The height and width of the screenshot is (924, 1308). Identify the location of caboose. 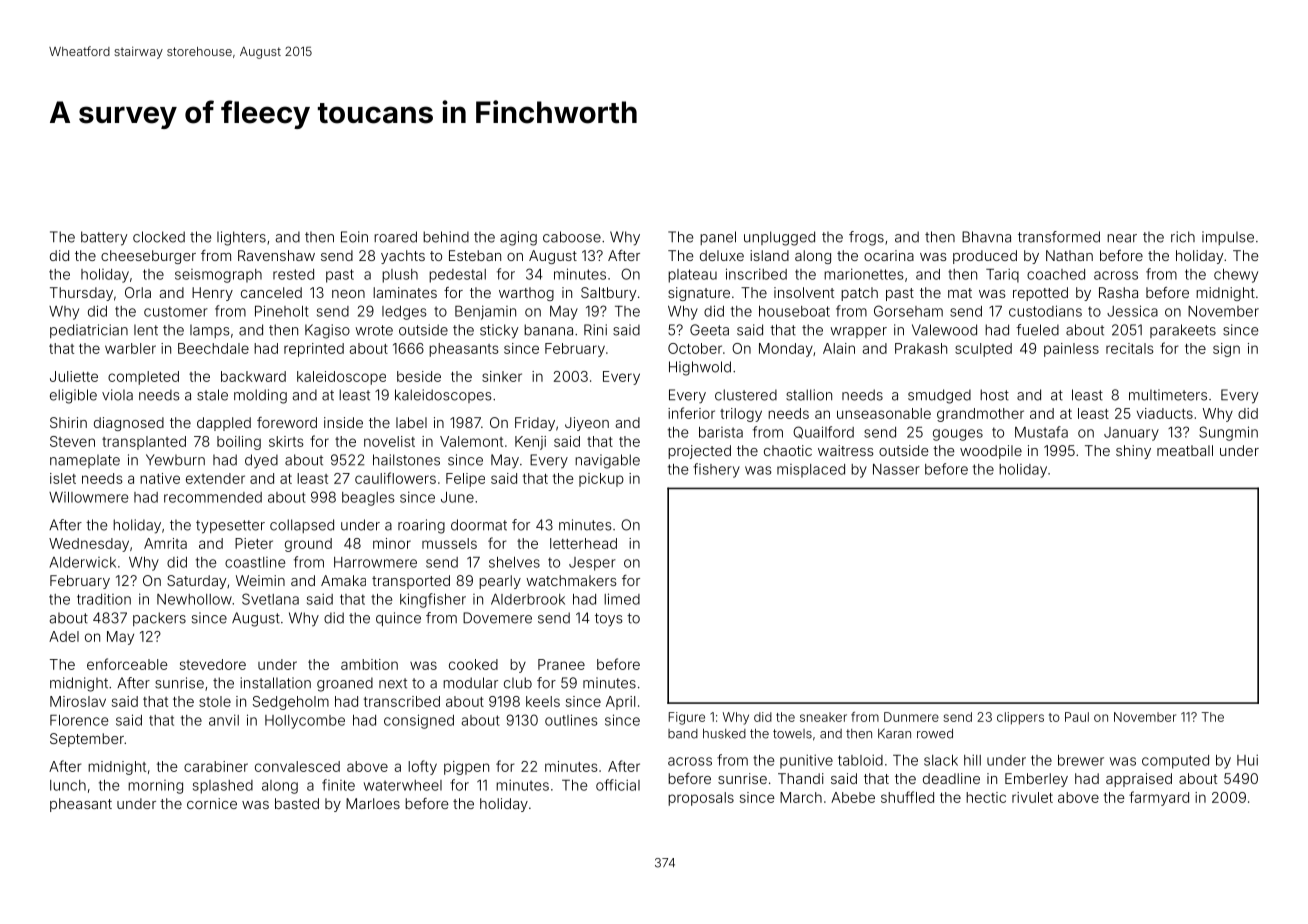
(572, 237).
